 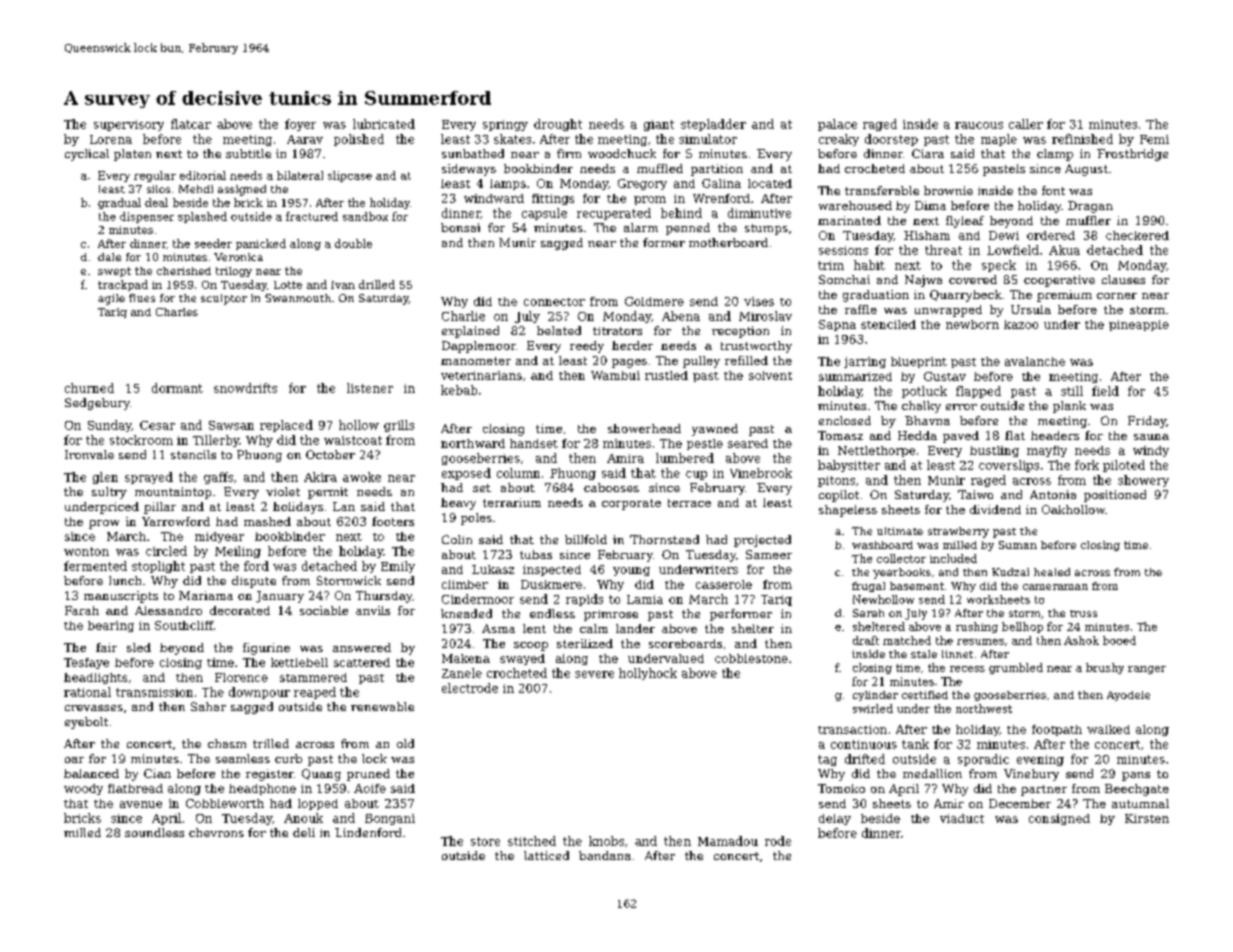 What do you see at coordinates (923, 281) in the screenshot?
I see `Najwa` at bounding box center [923, 281].
